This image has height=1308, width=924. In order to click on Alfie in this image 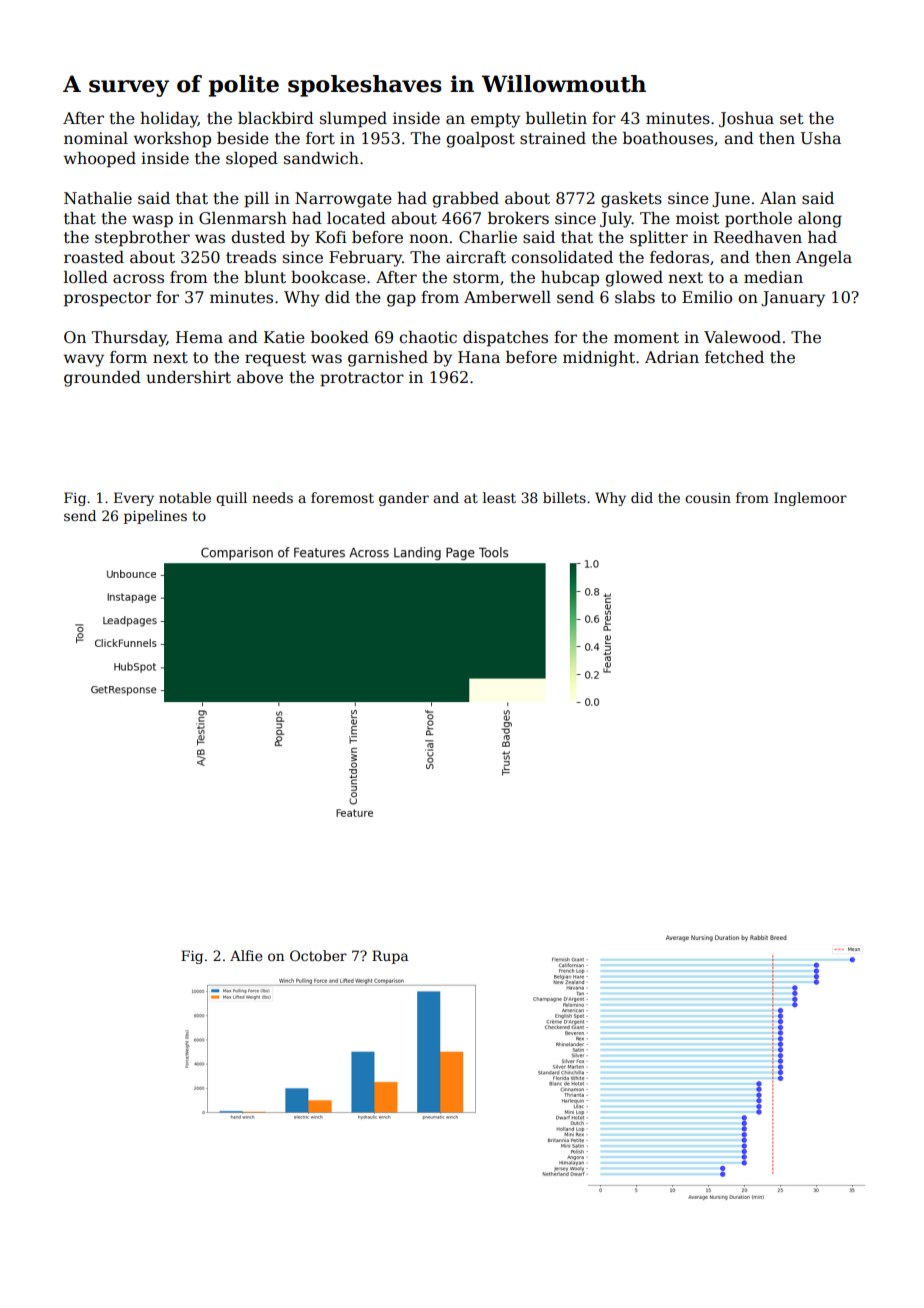, I will do `click(246, 955)`.
